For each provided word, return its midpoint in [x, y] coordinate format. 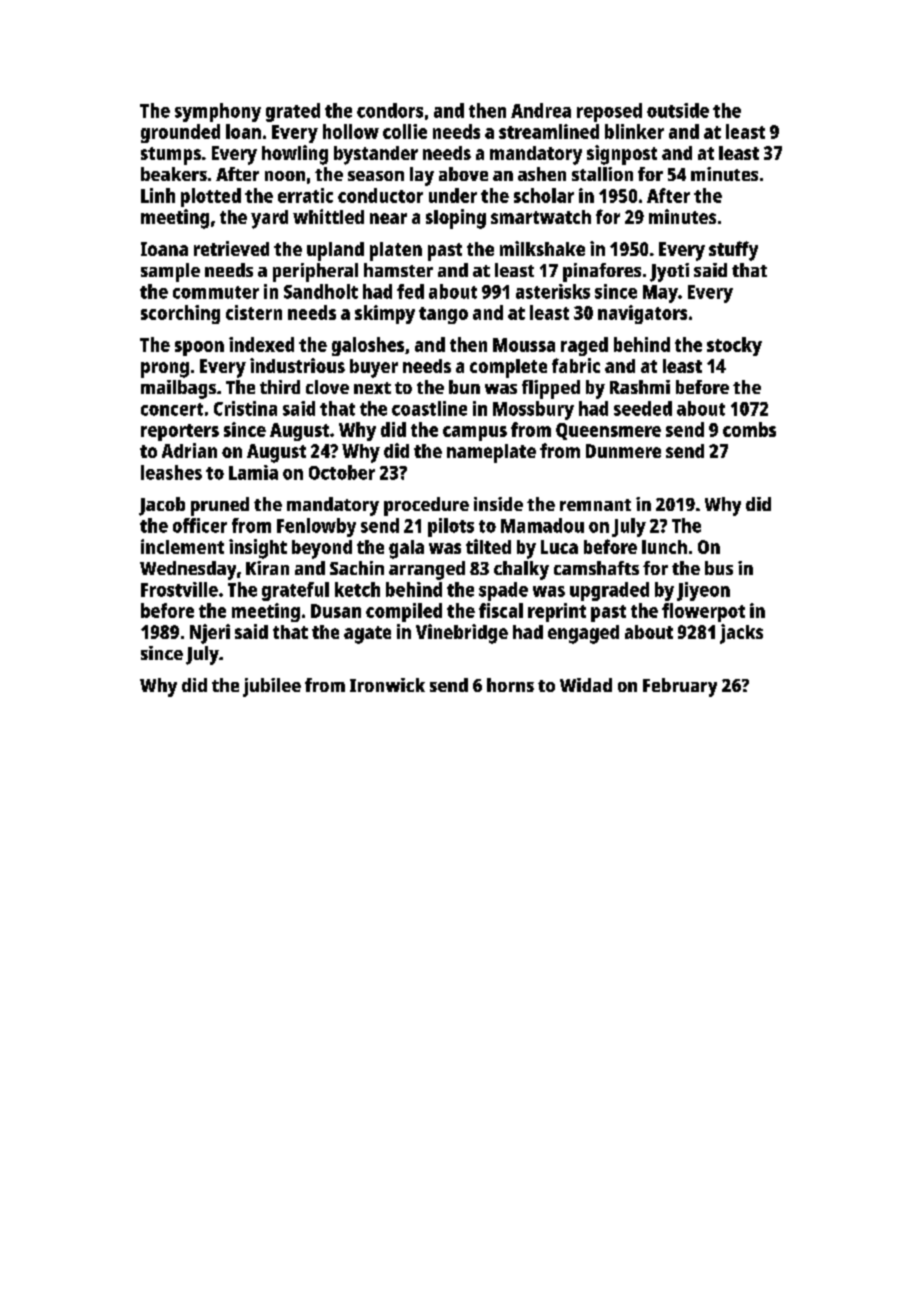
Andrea [541, 110]
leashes [171, 472]
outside [678, 110]
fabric [576, 365]
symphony [218, 112]
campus [475, 433]
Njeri [210, 634]
